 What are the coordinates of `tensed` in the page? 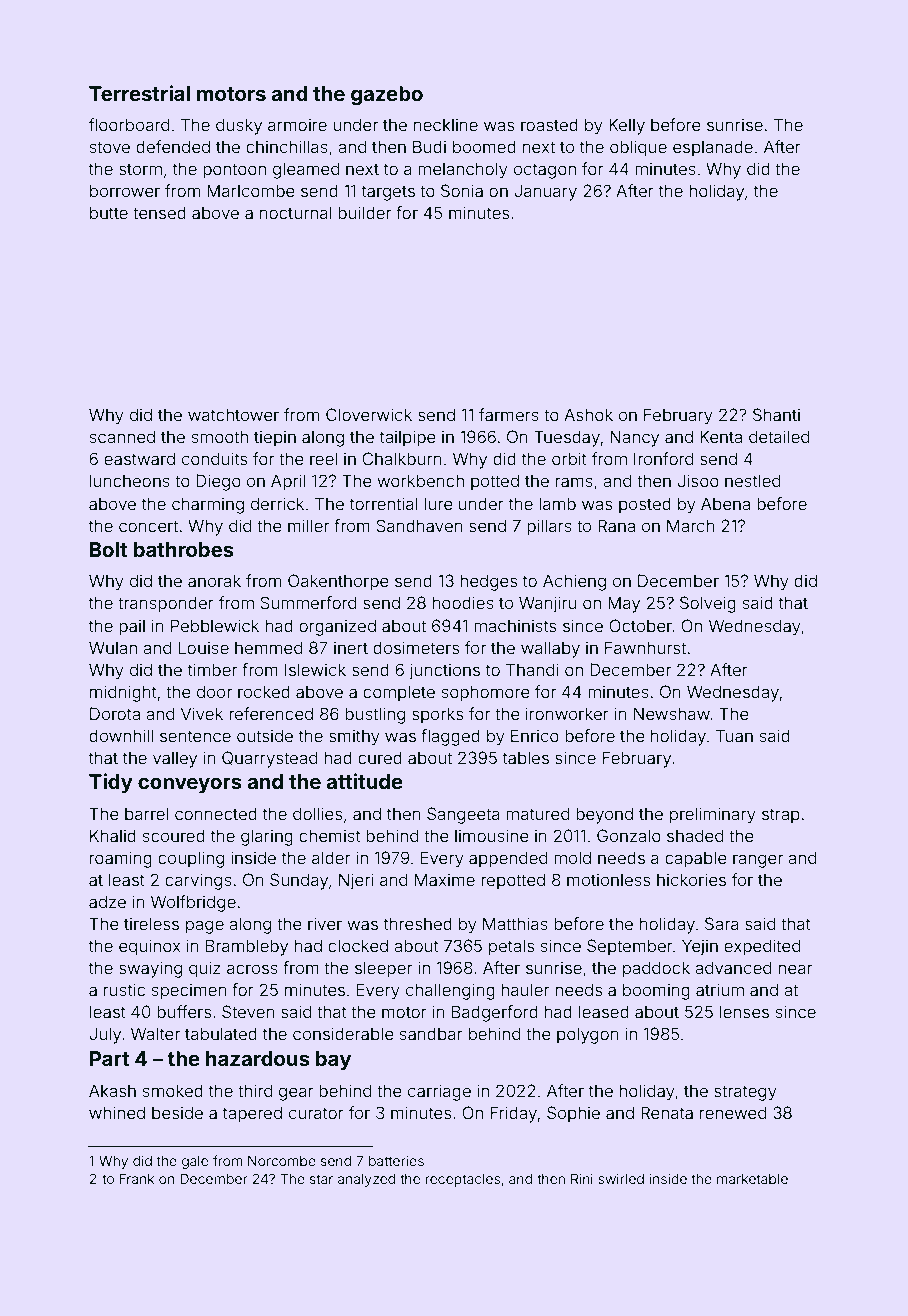 It's located at (159, 212).
